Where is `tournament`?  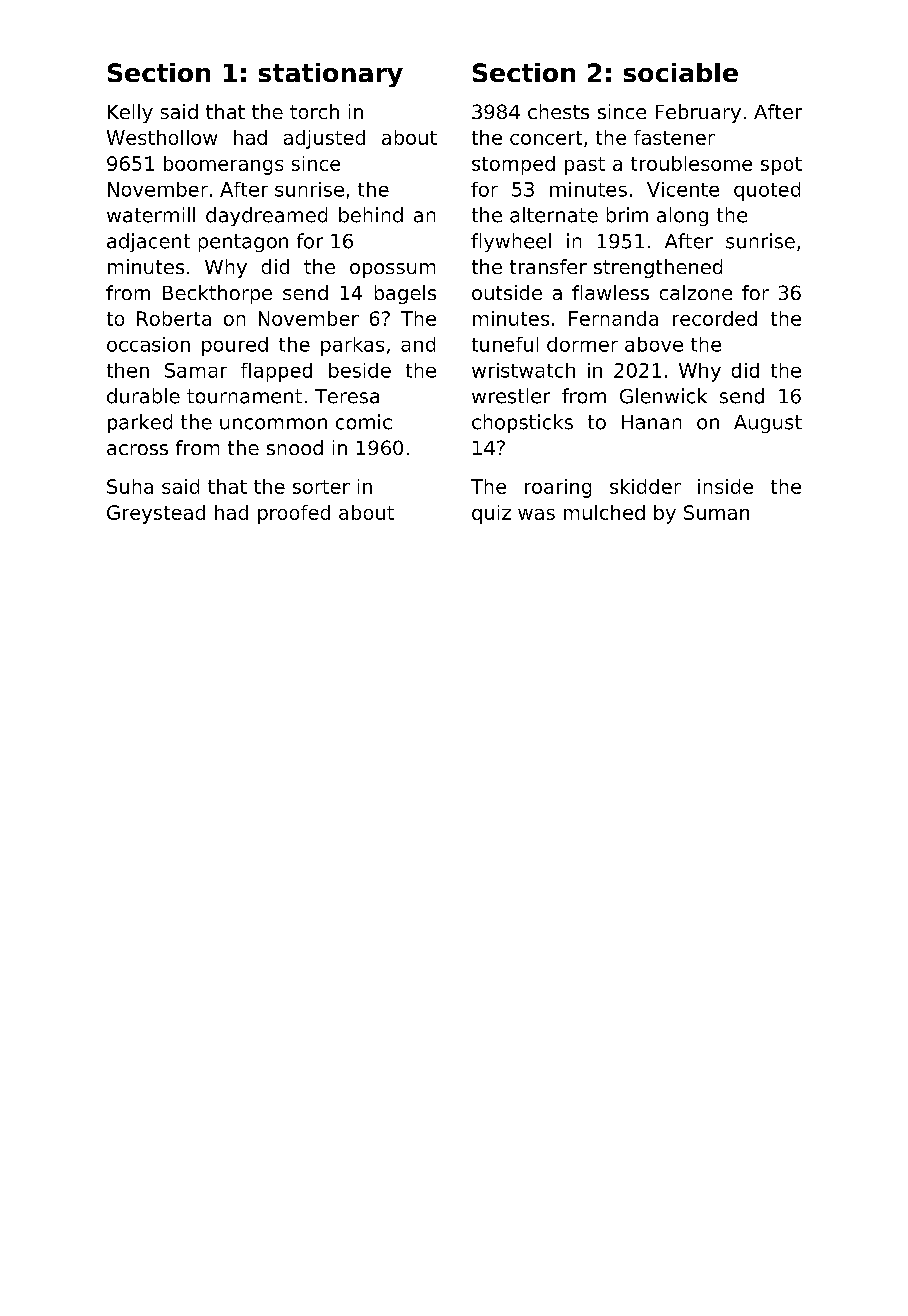 tournament is located at coordinates (244, 396).
